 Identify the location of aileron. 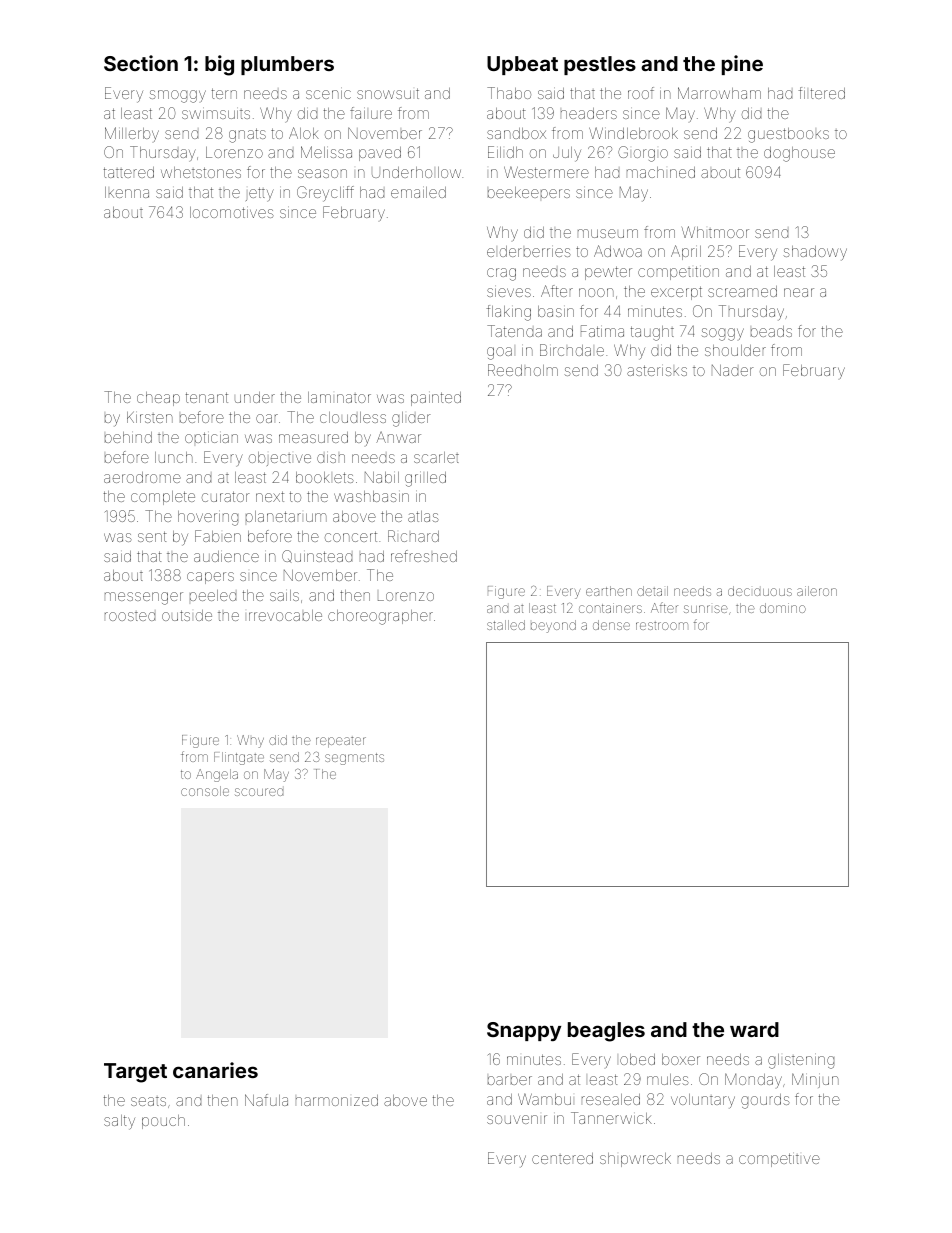
(817, 591).
